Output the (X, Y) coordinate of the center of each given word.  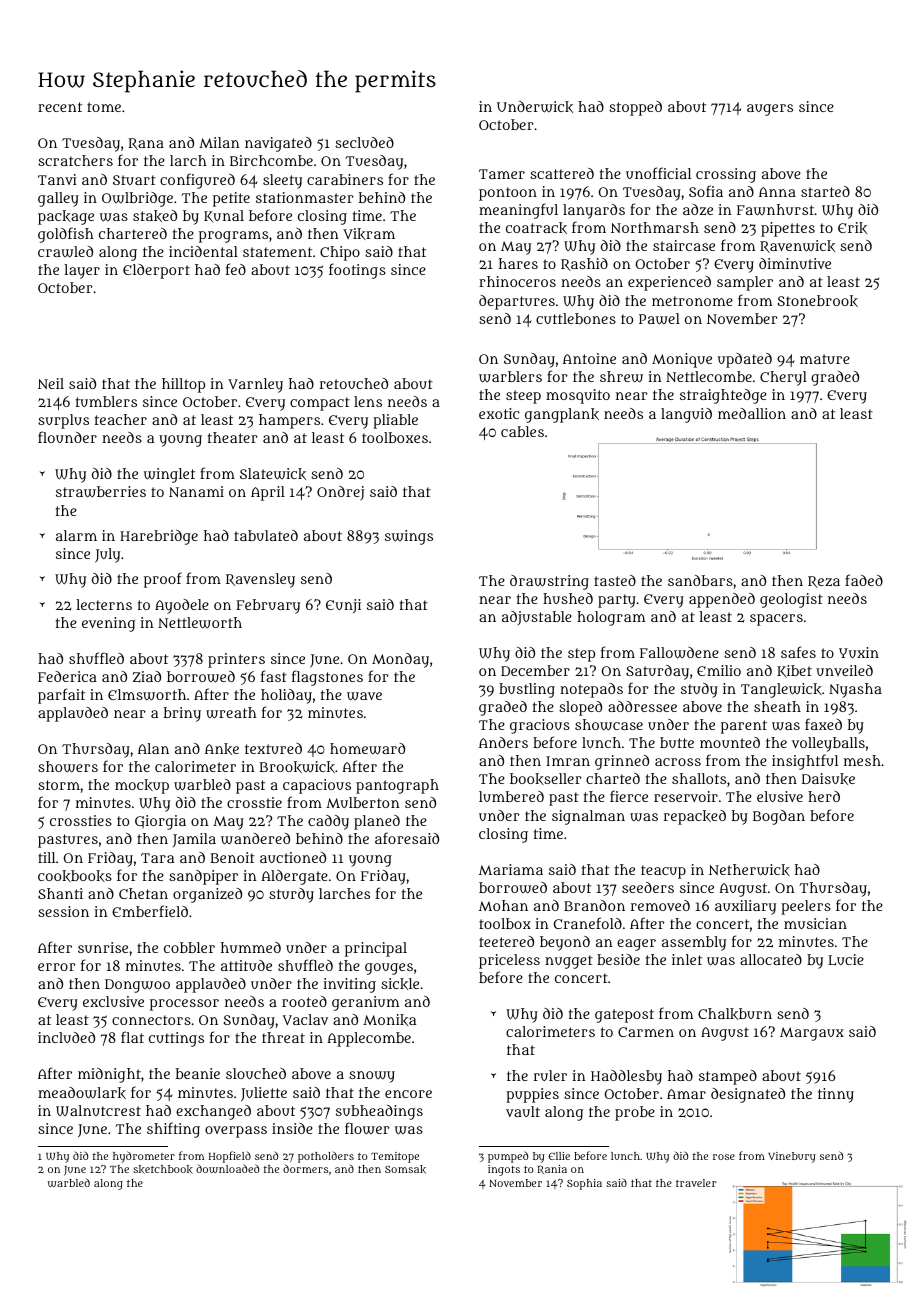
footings (357, 271)
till (46, 857)
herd (824, 796)
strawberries (101, 492)
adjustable (537, 618)
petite (231, 199)
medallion (752, 413)
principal (376, 949)
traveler (696, 1183)
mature (825, 359)
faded (864, 580)
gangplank (562, 415)
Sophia (584, 1184)
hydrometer (144, 1157)
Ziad (147, 677)
